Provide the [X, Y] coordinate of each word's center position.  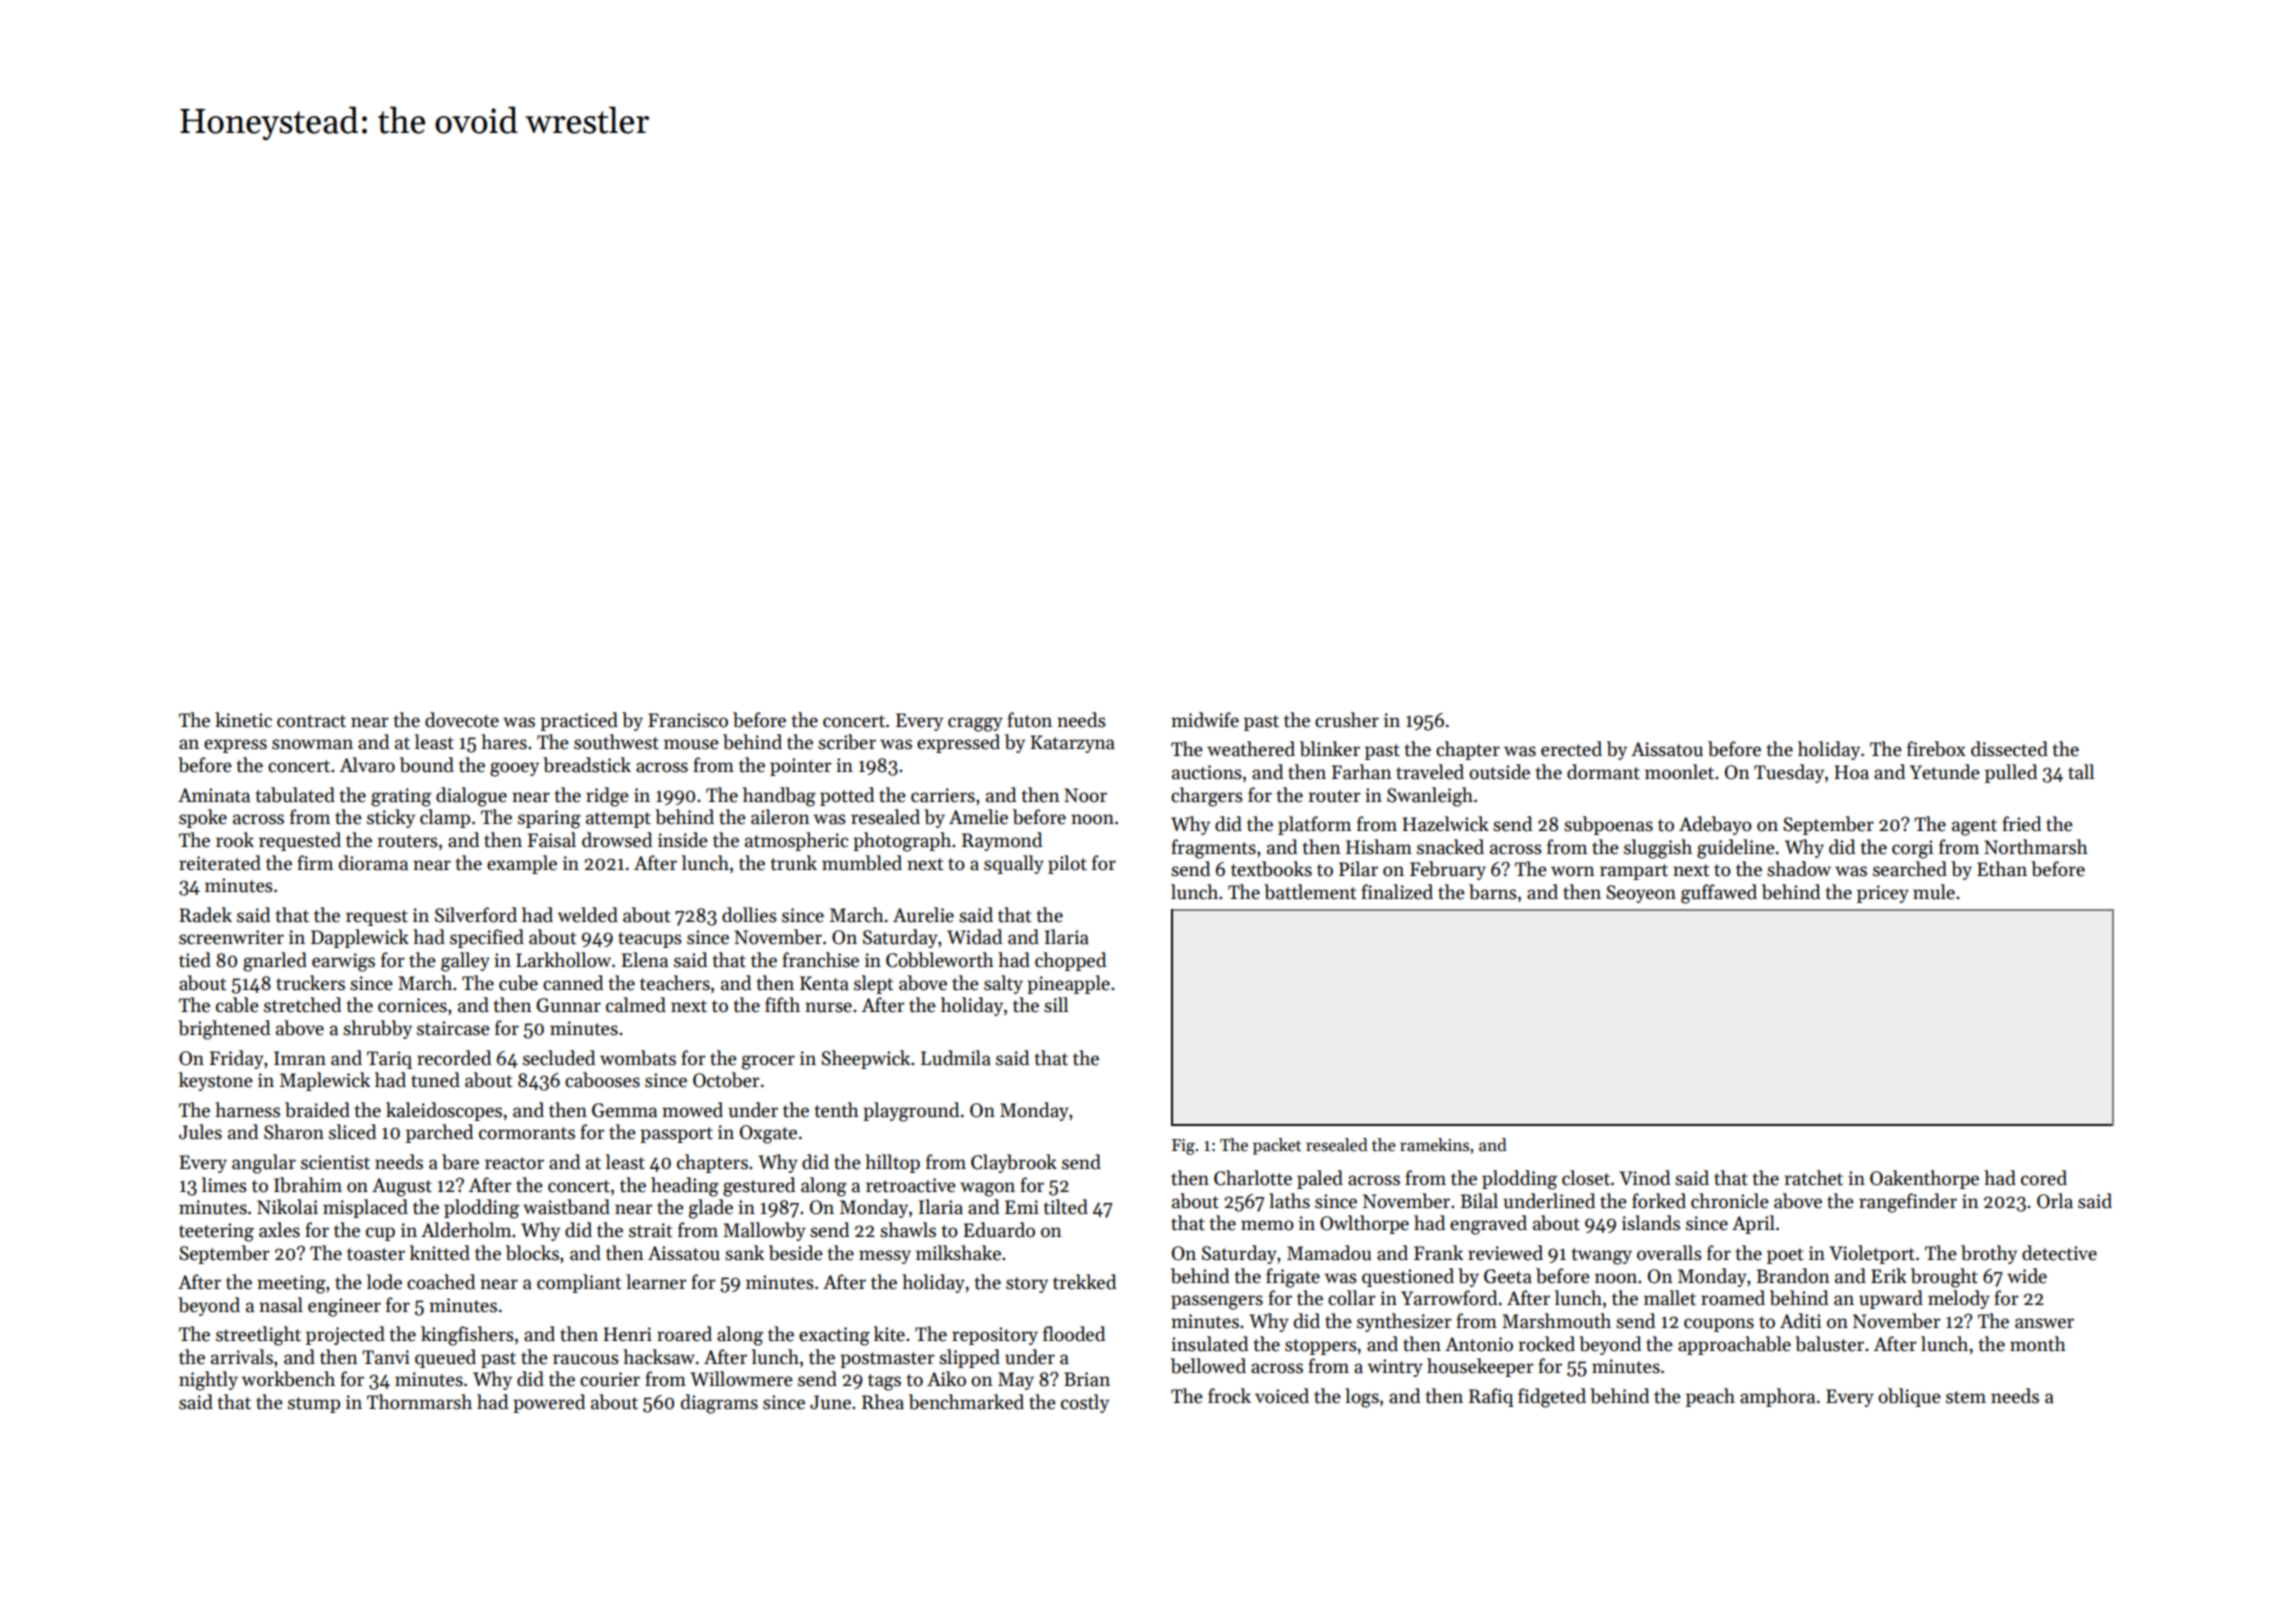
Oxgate [768, 1134]
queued [445, 1358]
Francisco [688, 720]
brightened [224, 1030]
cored [2044, 1178]
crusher [1347, 720]
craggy [975, 724]
